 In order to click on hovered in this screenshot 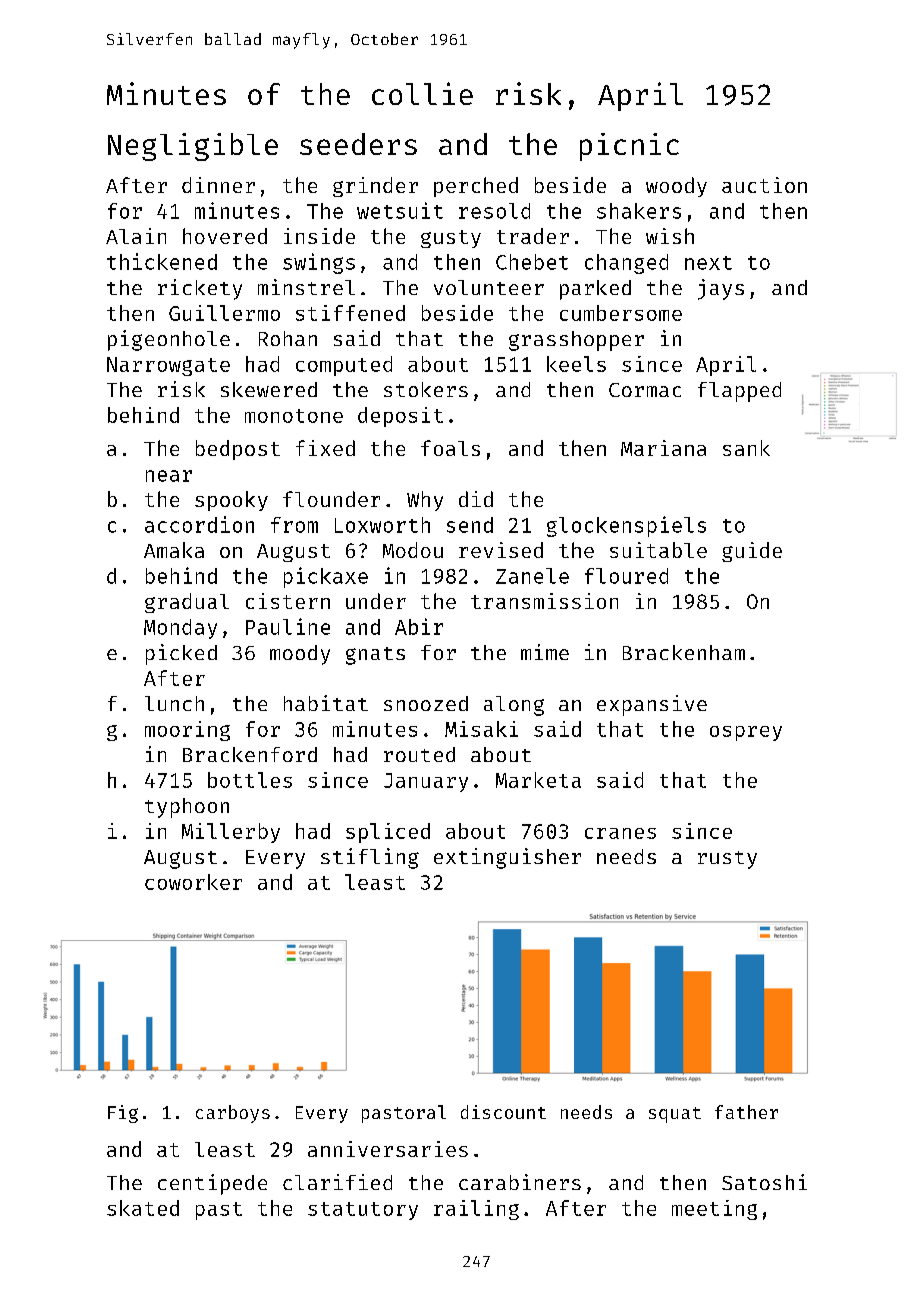, I will do `click(225, 236)`.
